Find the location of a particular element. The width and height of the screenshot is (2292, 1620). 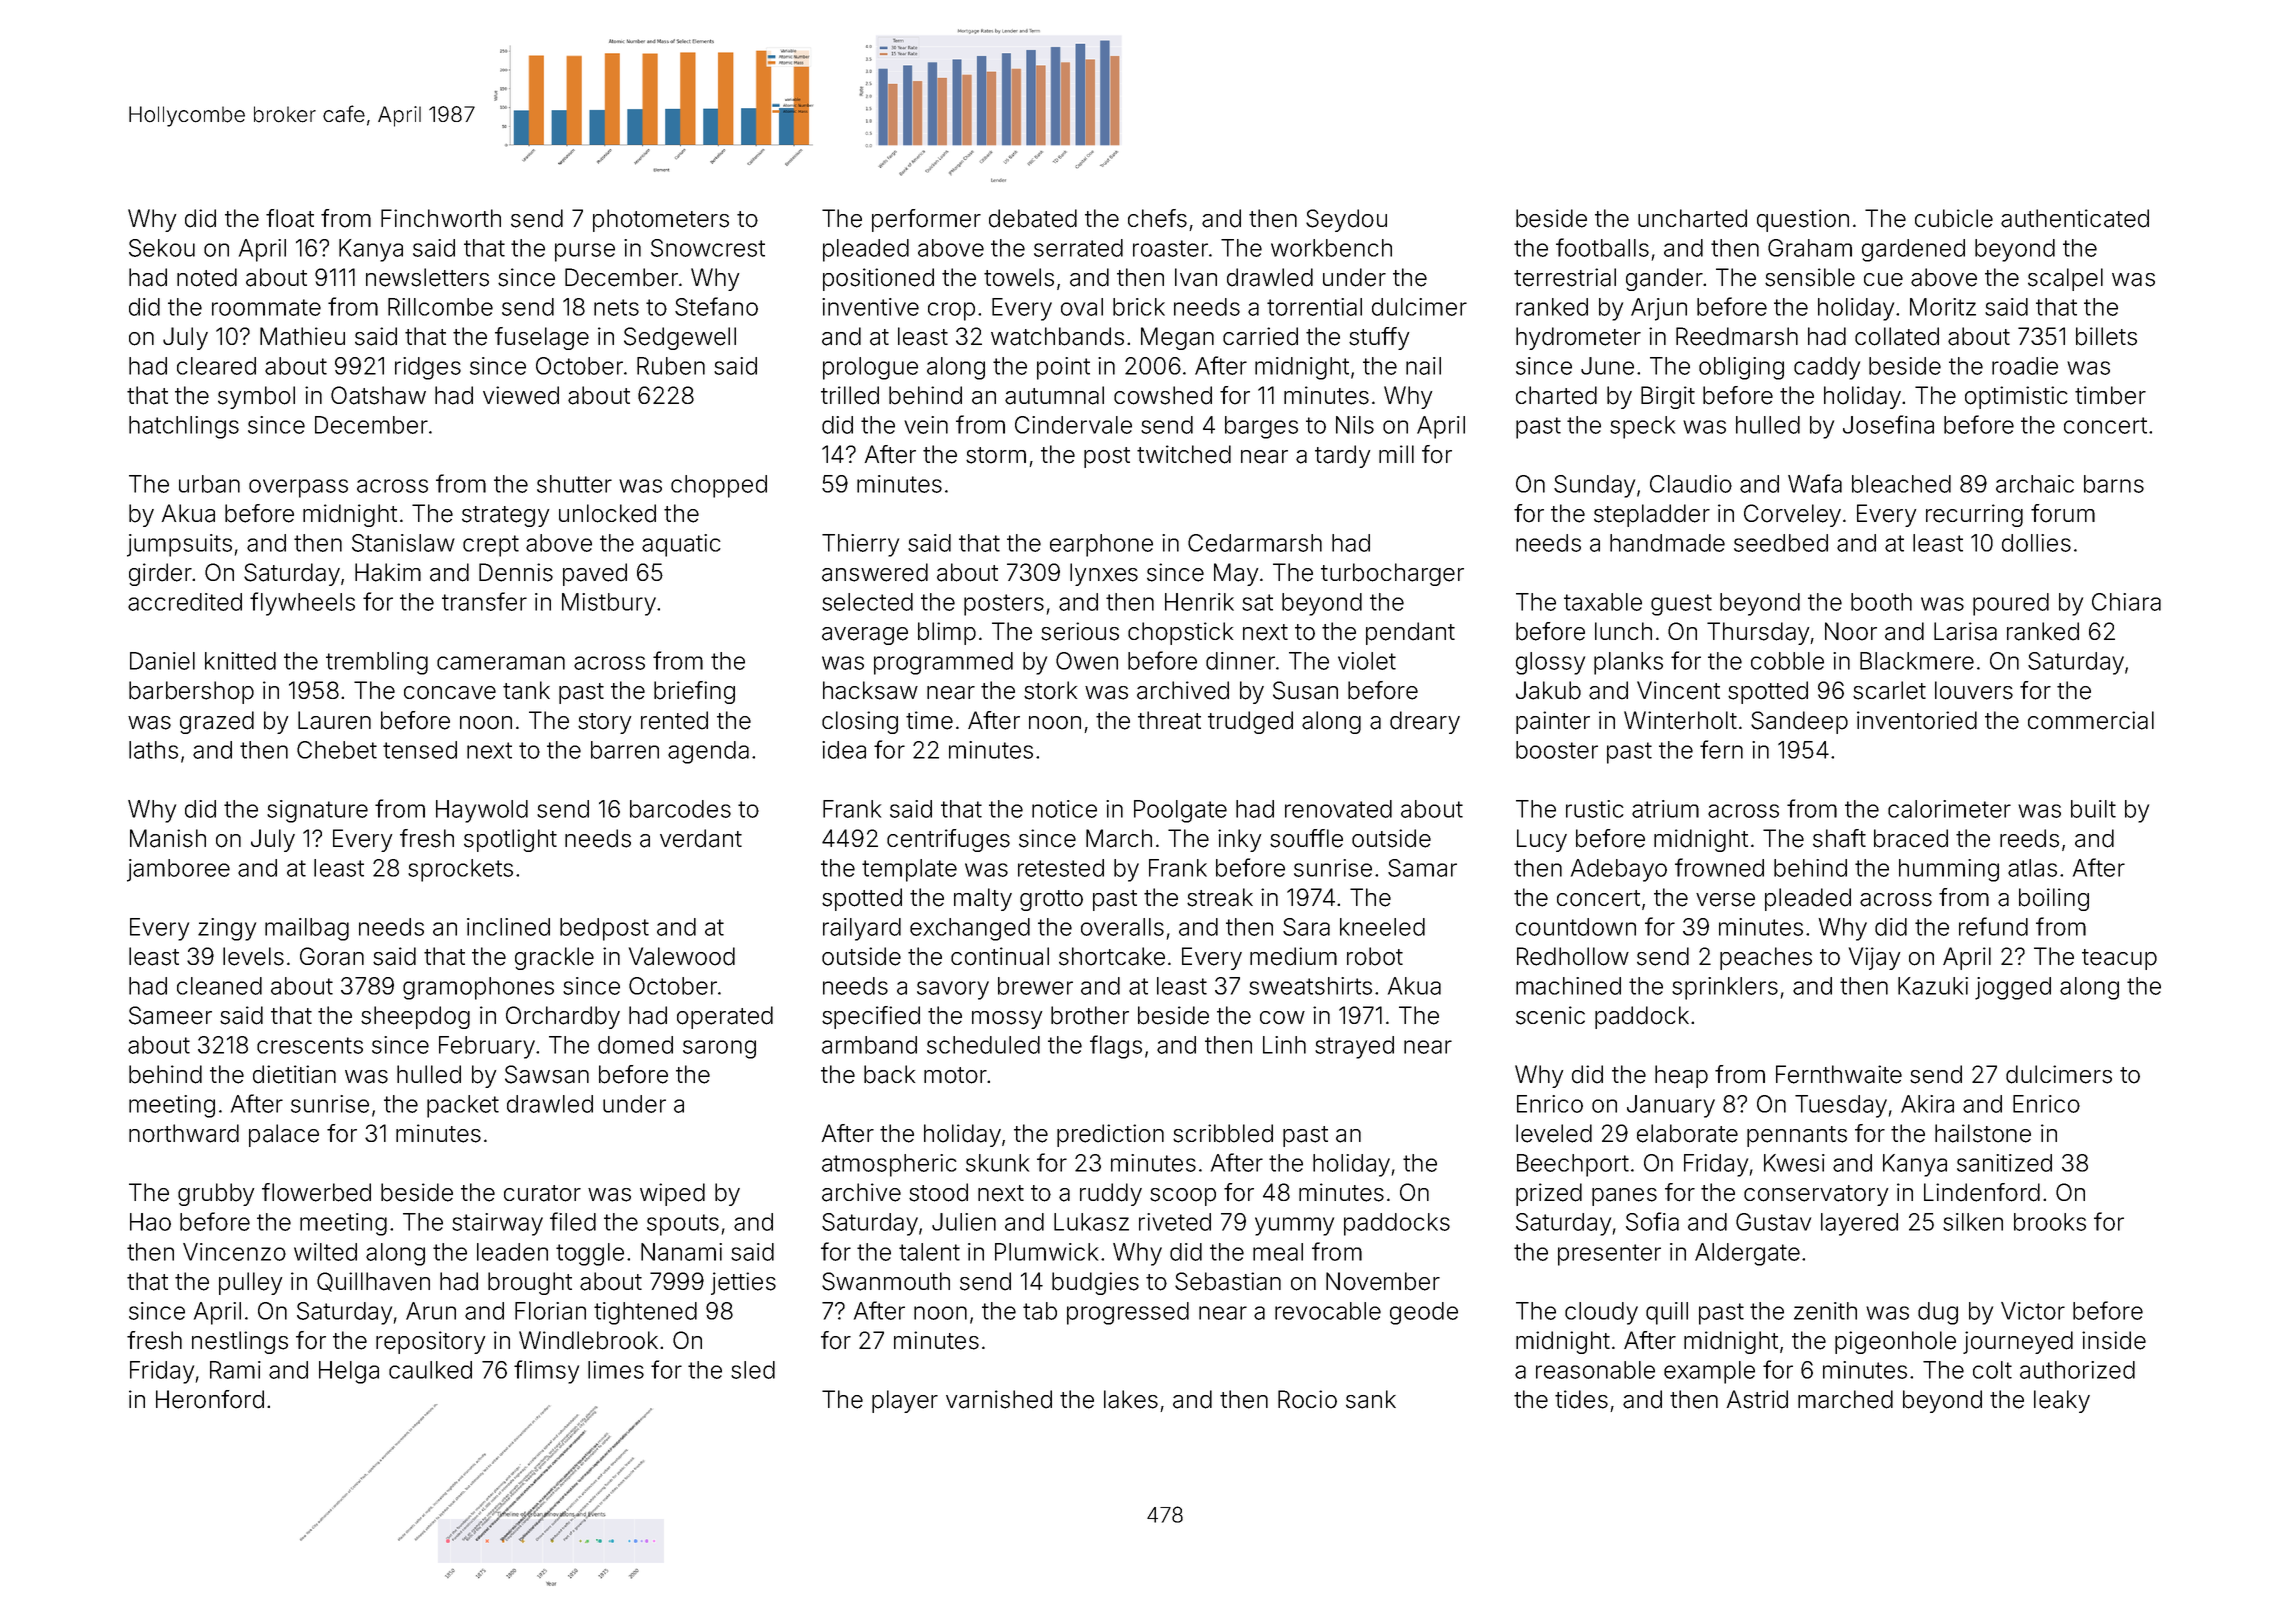

Finchworth is located at coordinates (441, 218).
